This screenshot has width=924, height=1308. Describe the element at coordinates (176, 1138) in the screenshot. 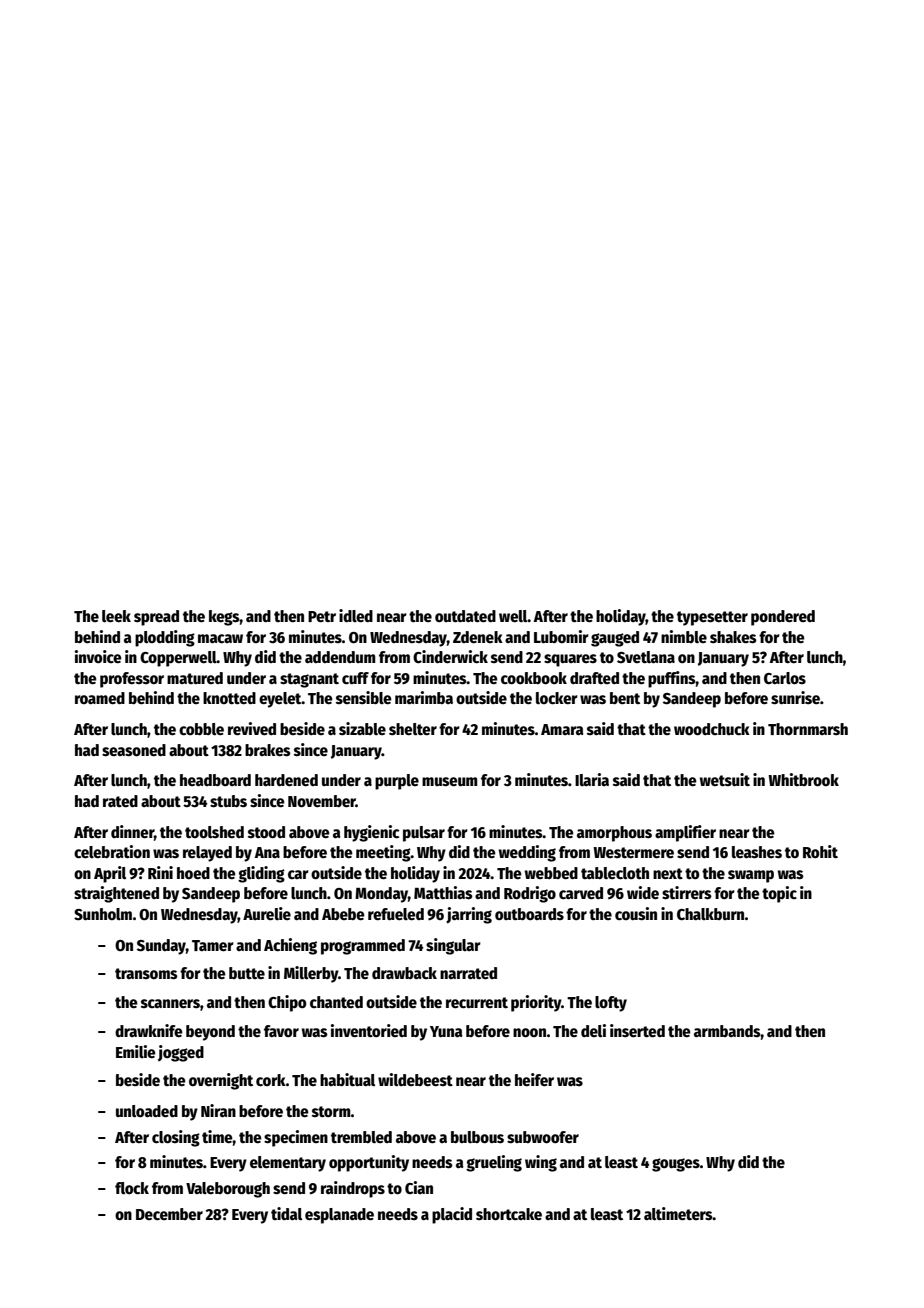

I see `closing` at that location.
